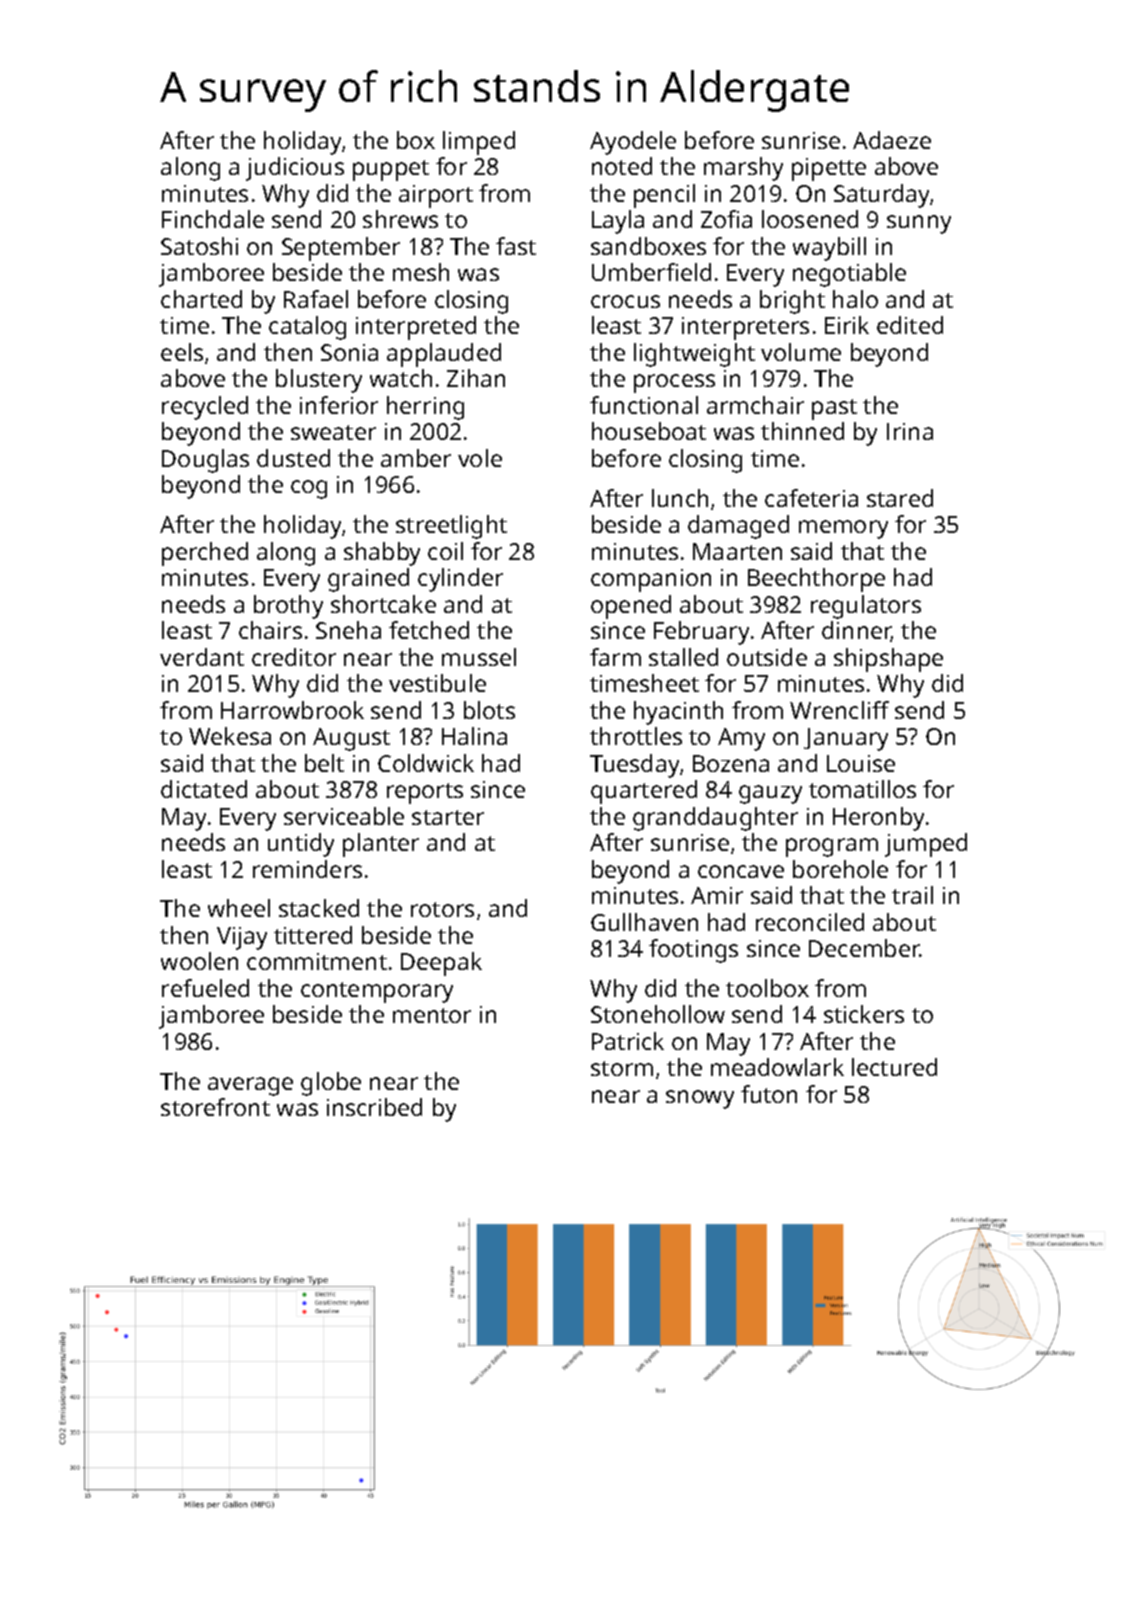  What do you see at coordinates (866, 607) in the screenshot?
I see `regulators` at bounding box center [866, 607].
